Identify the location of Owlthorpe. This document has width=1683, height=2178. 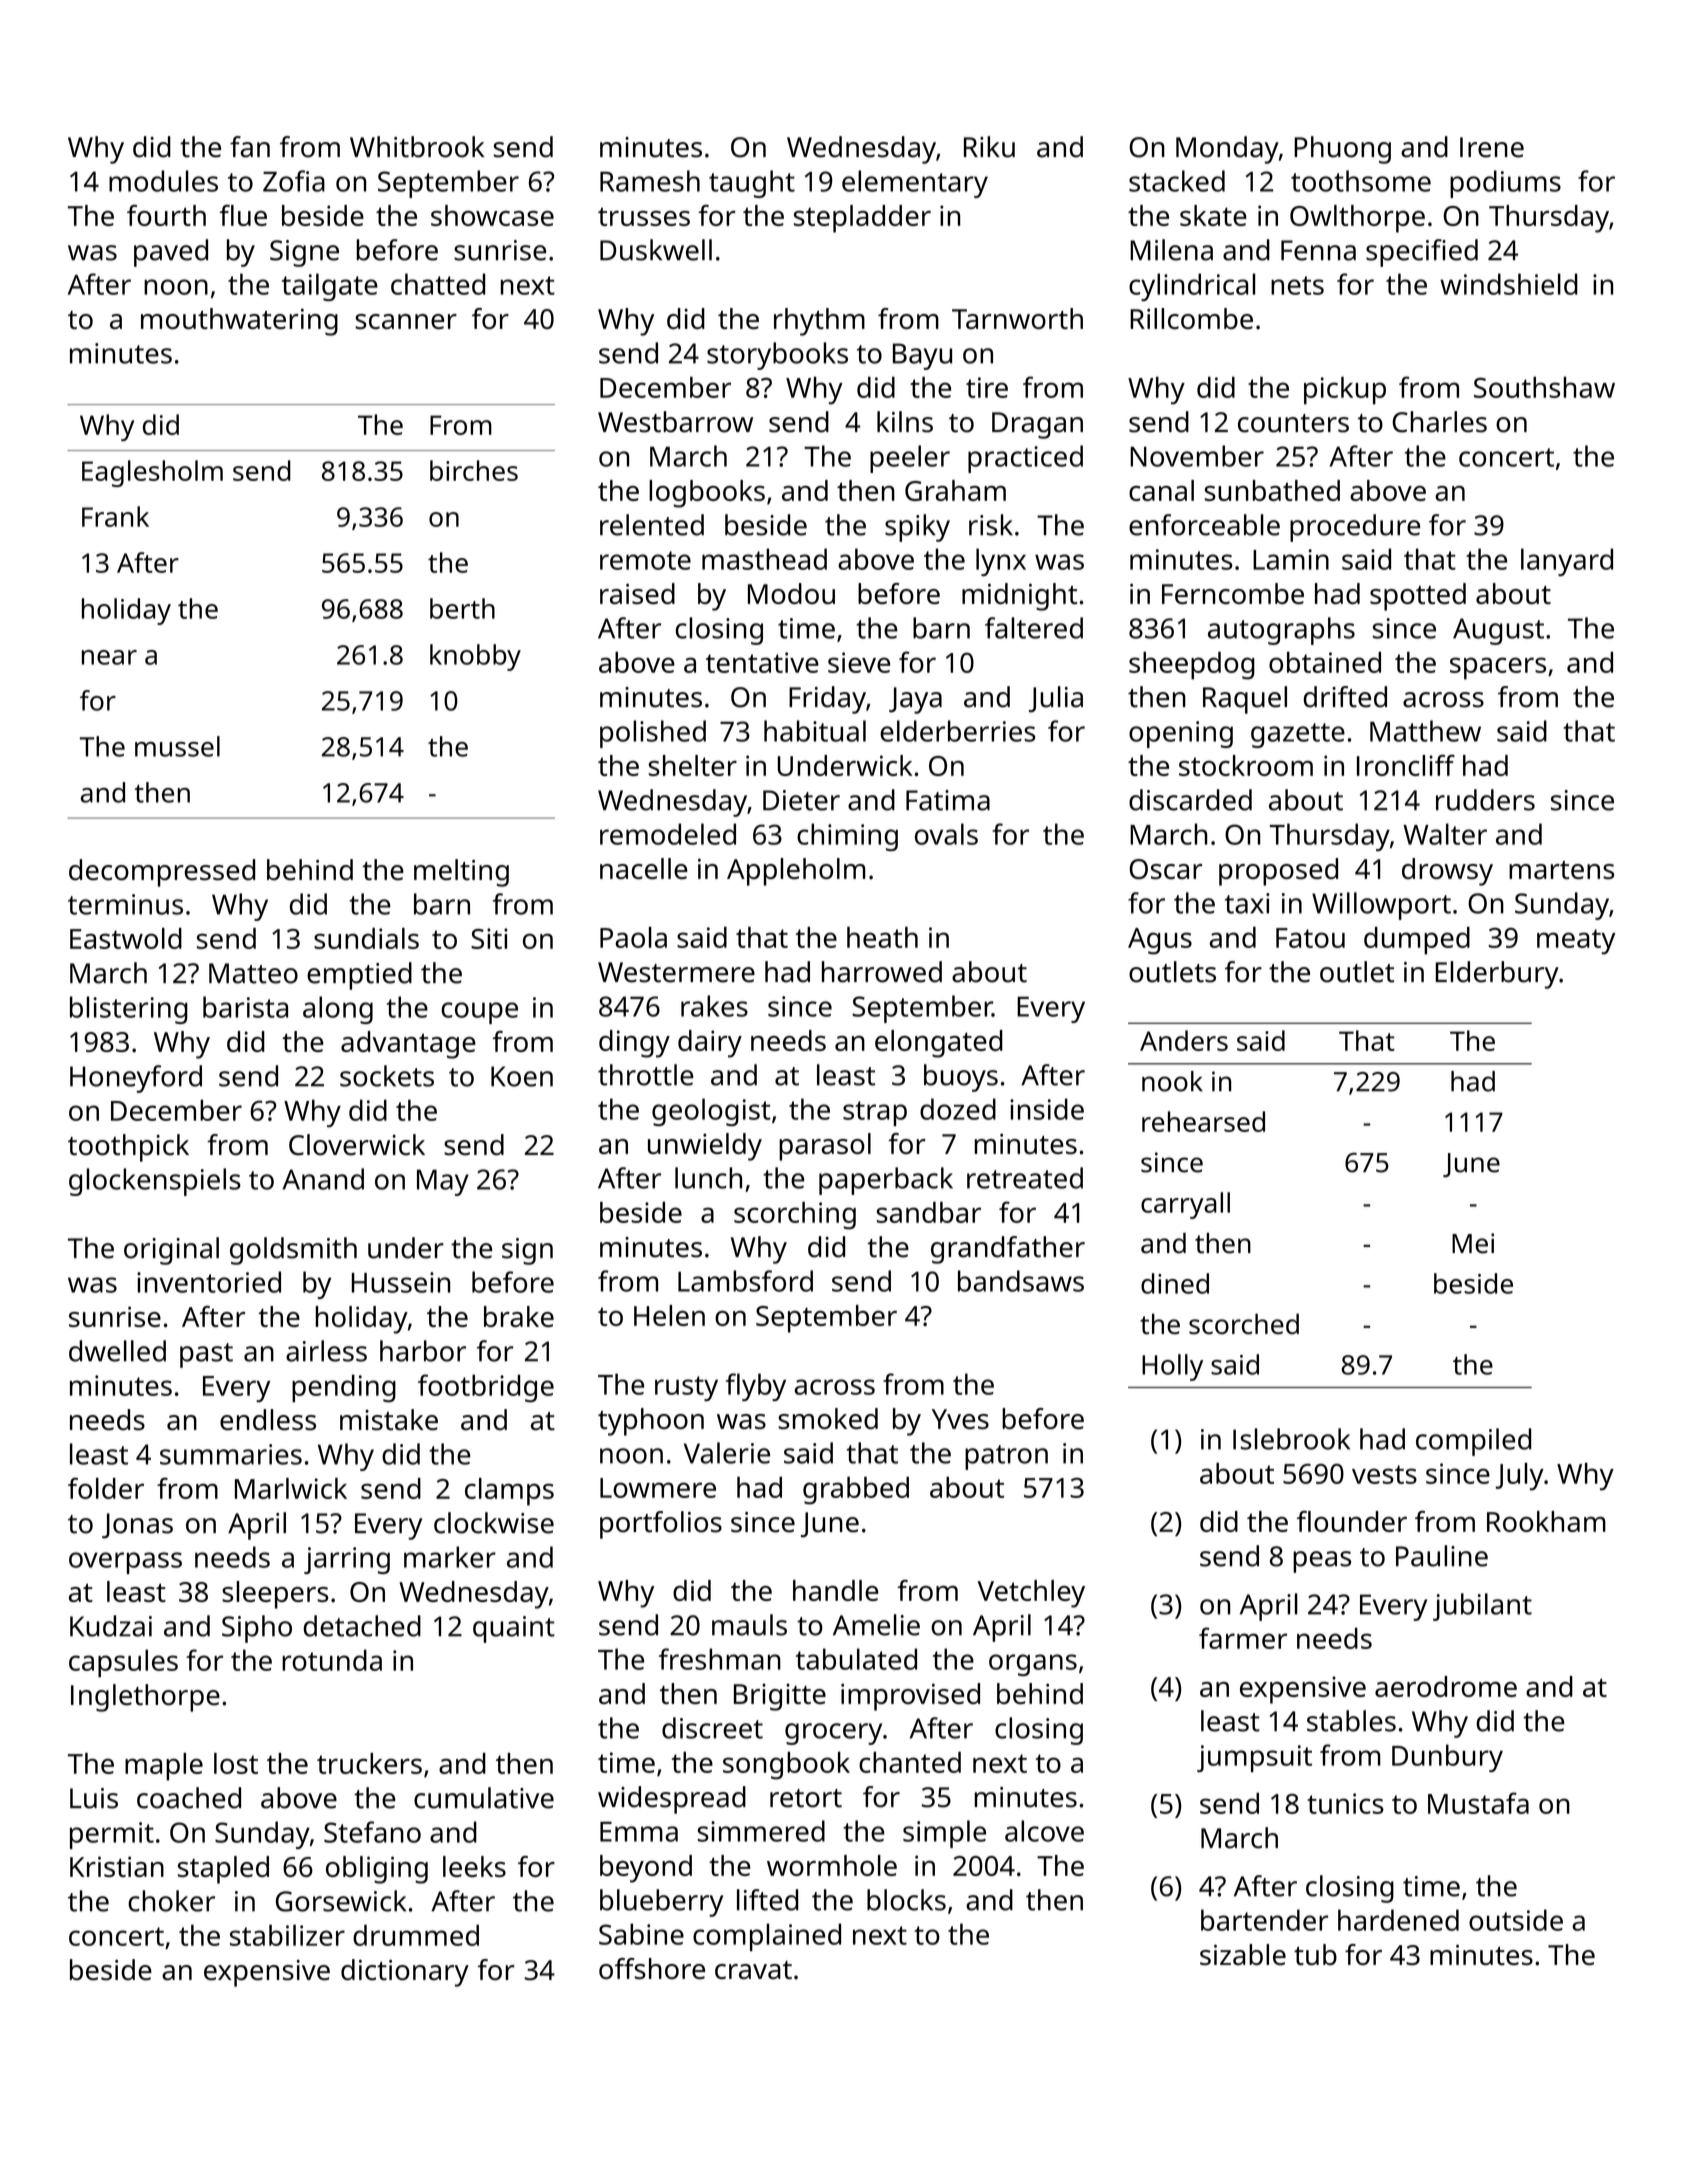
(1357, 219).
